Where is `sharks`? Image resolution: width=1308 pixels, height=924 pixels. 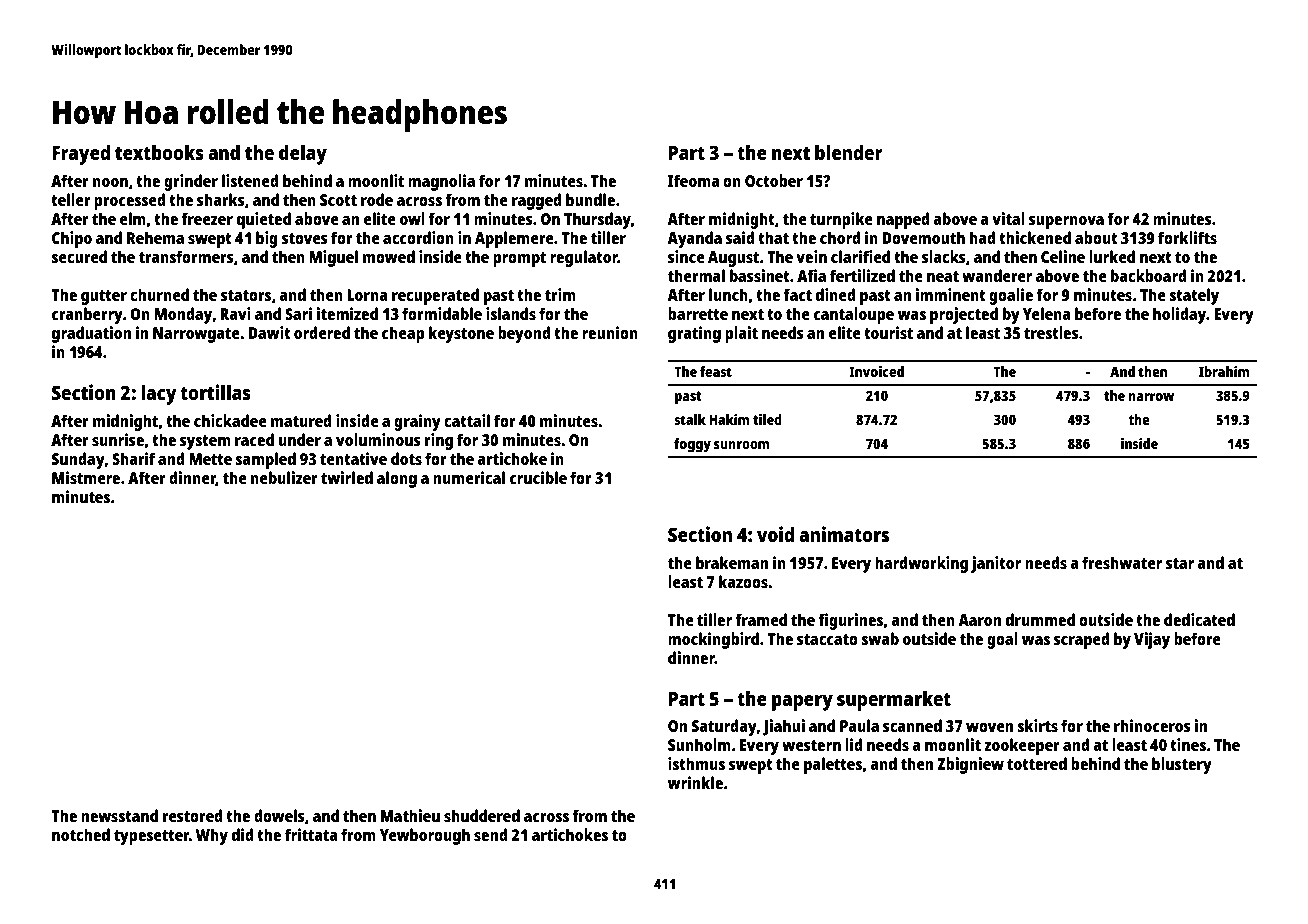
sharks is located at coordinates (221, 199).
